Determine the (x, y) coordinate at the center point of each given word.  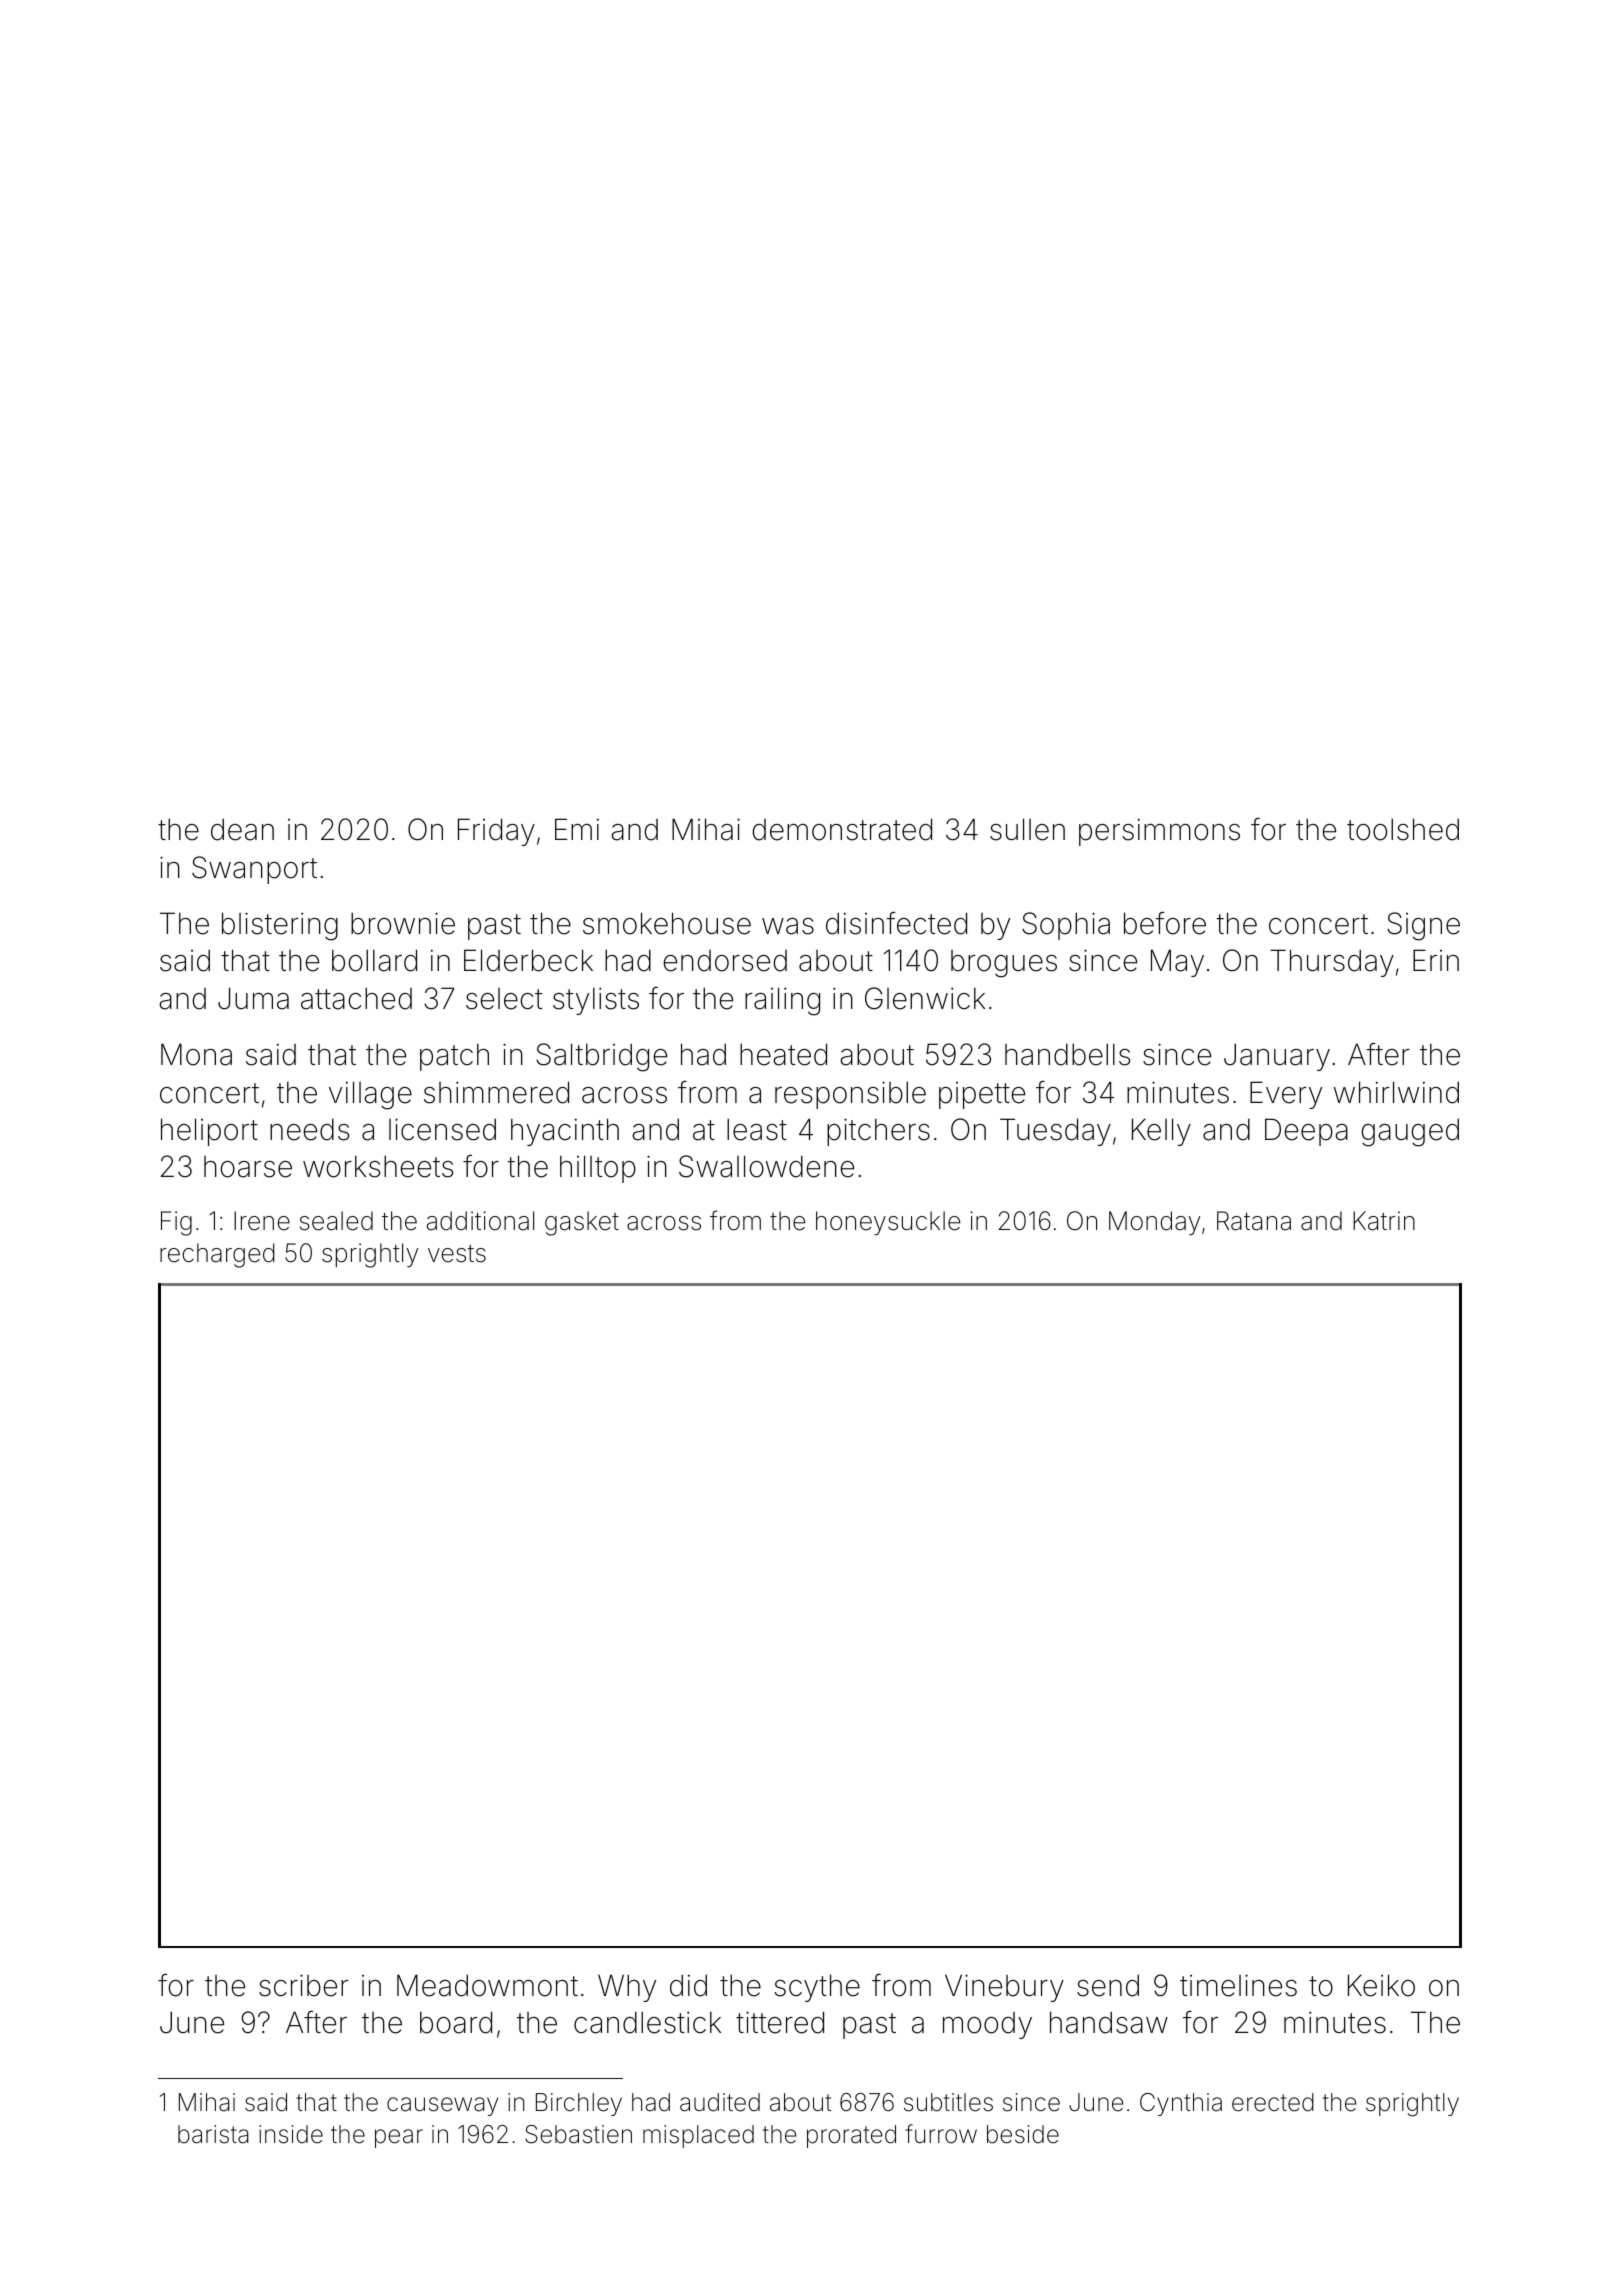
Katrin (1384, 1221)
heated (783, 1054)
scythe (817, 1988)
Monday (1154, 1223)
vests (457, 1254)
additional (480, 1221)
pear (399, 2138)
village (370, 1095)
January (1277, 1057)
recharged (217, 1255)
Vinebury (1004, 1988)
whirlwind (1396, 1092)
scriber (303, 1985)
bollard (374, 960)
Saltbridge (601, 1057)
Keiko (1381, 1985)
